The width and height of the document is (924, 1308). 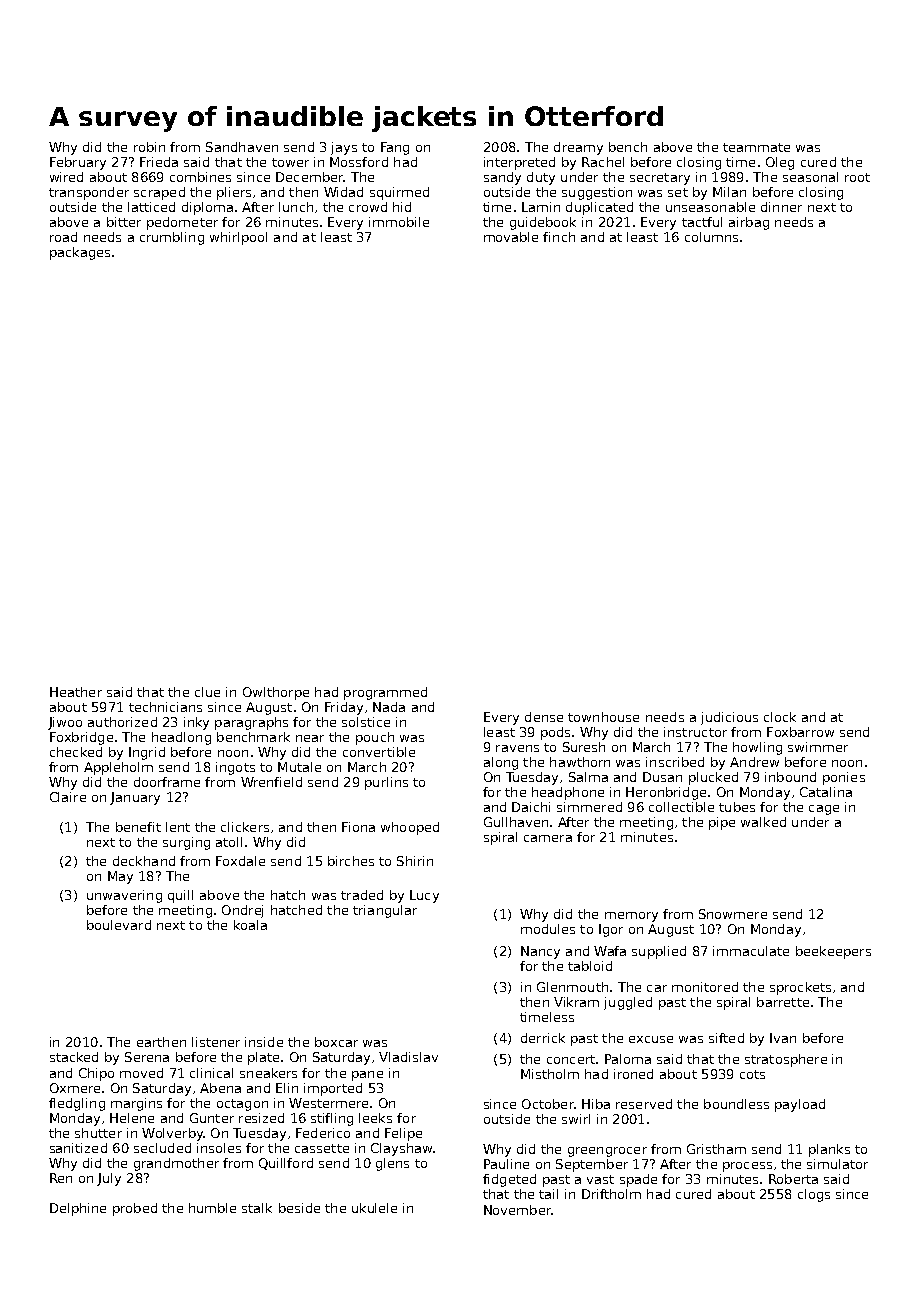 What do you see at coordinates (559, 237) in the document?
I see `finch` at bounding box center [559, 237].
